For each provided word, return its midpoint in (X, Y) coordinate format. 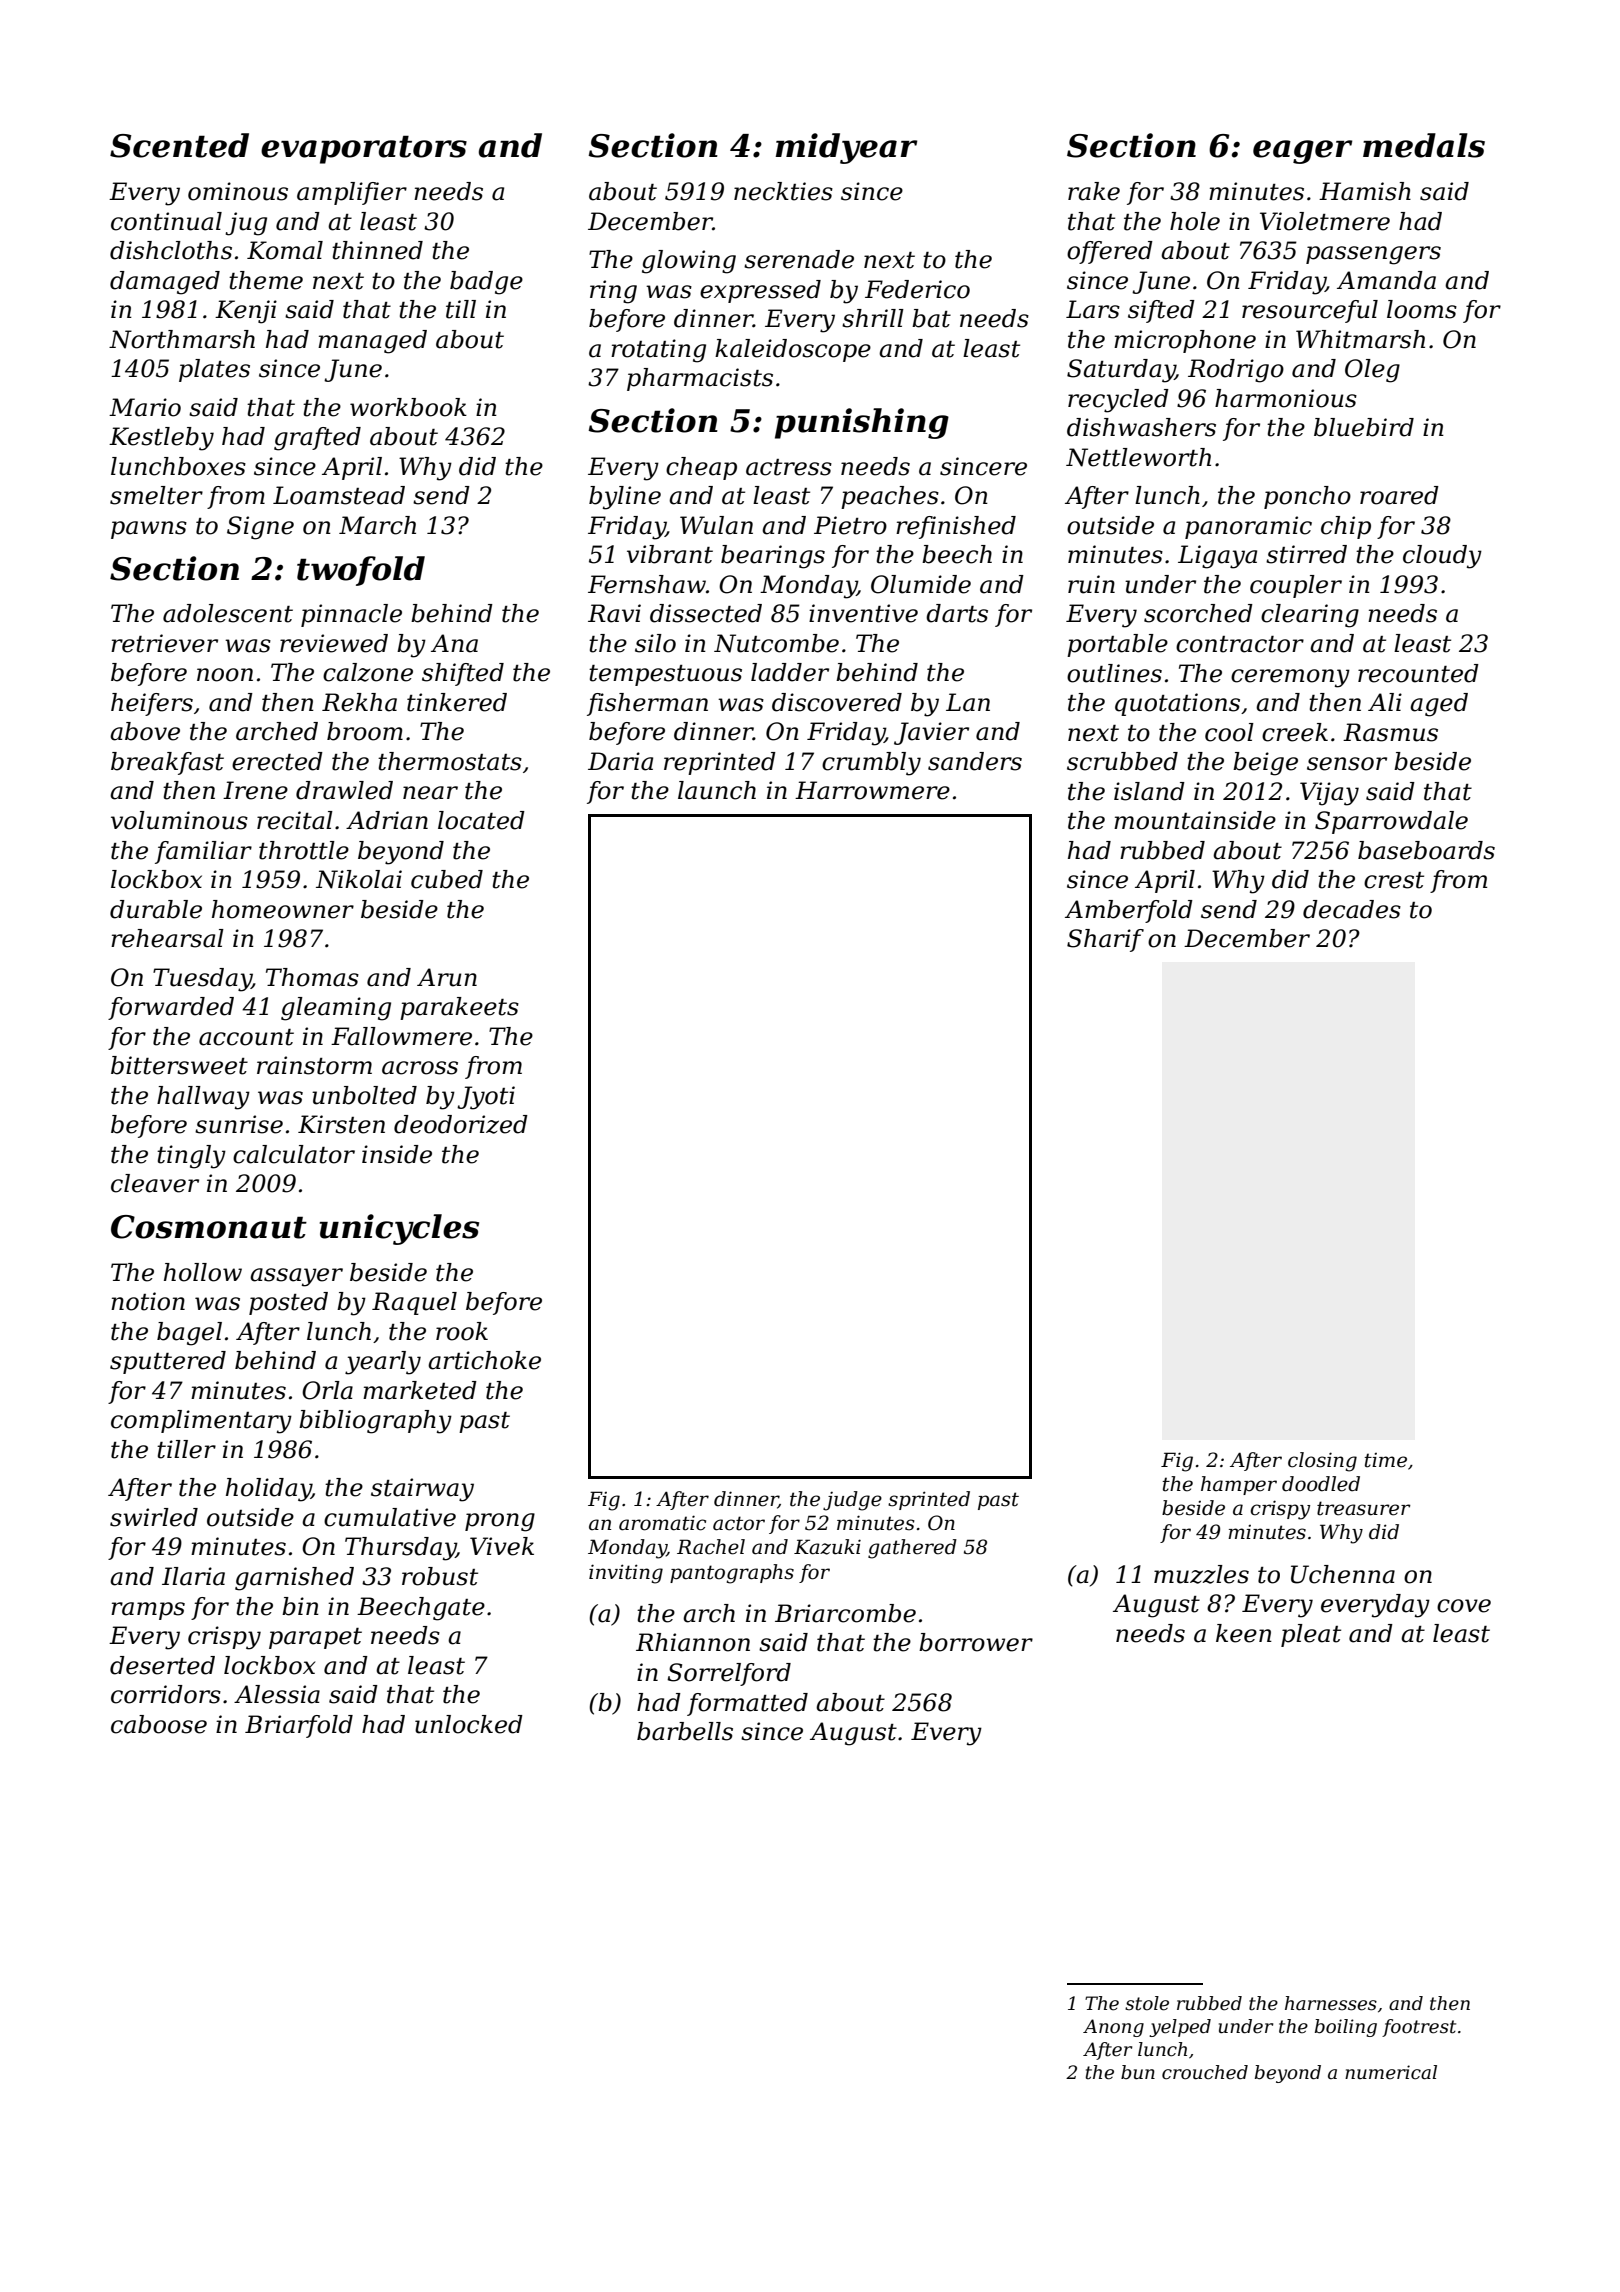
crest (1394, 880)
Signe (260, 528)
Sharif (1105, 940)
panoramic (1248, 527)
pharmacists (700, 379)
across (420, 1068)
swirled (154, 1517)
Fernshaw (647, 584)
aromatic (662, 1523)
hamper (1239, 1485)
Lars (1093, 309)
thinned (377, 250)
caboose (159, 1724)
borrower (976, 1642)
